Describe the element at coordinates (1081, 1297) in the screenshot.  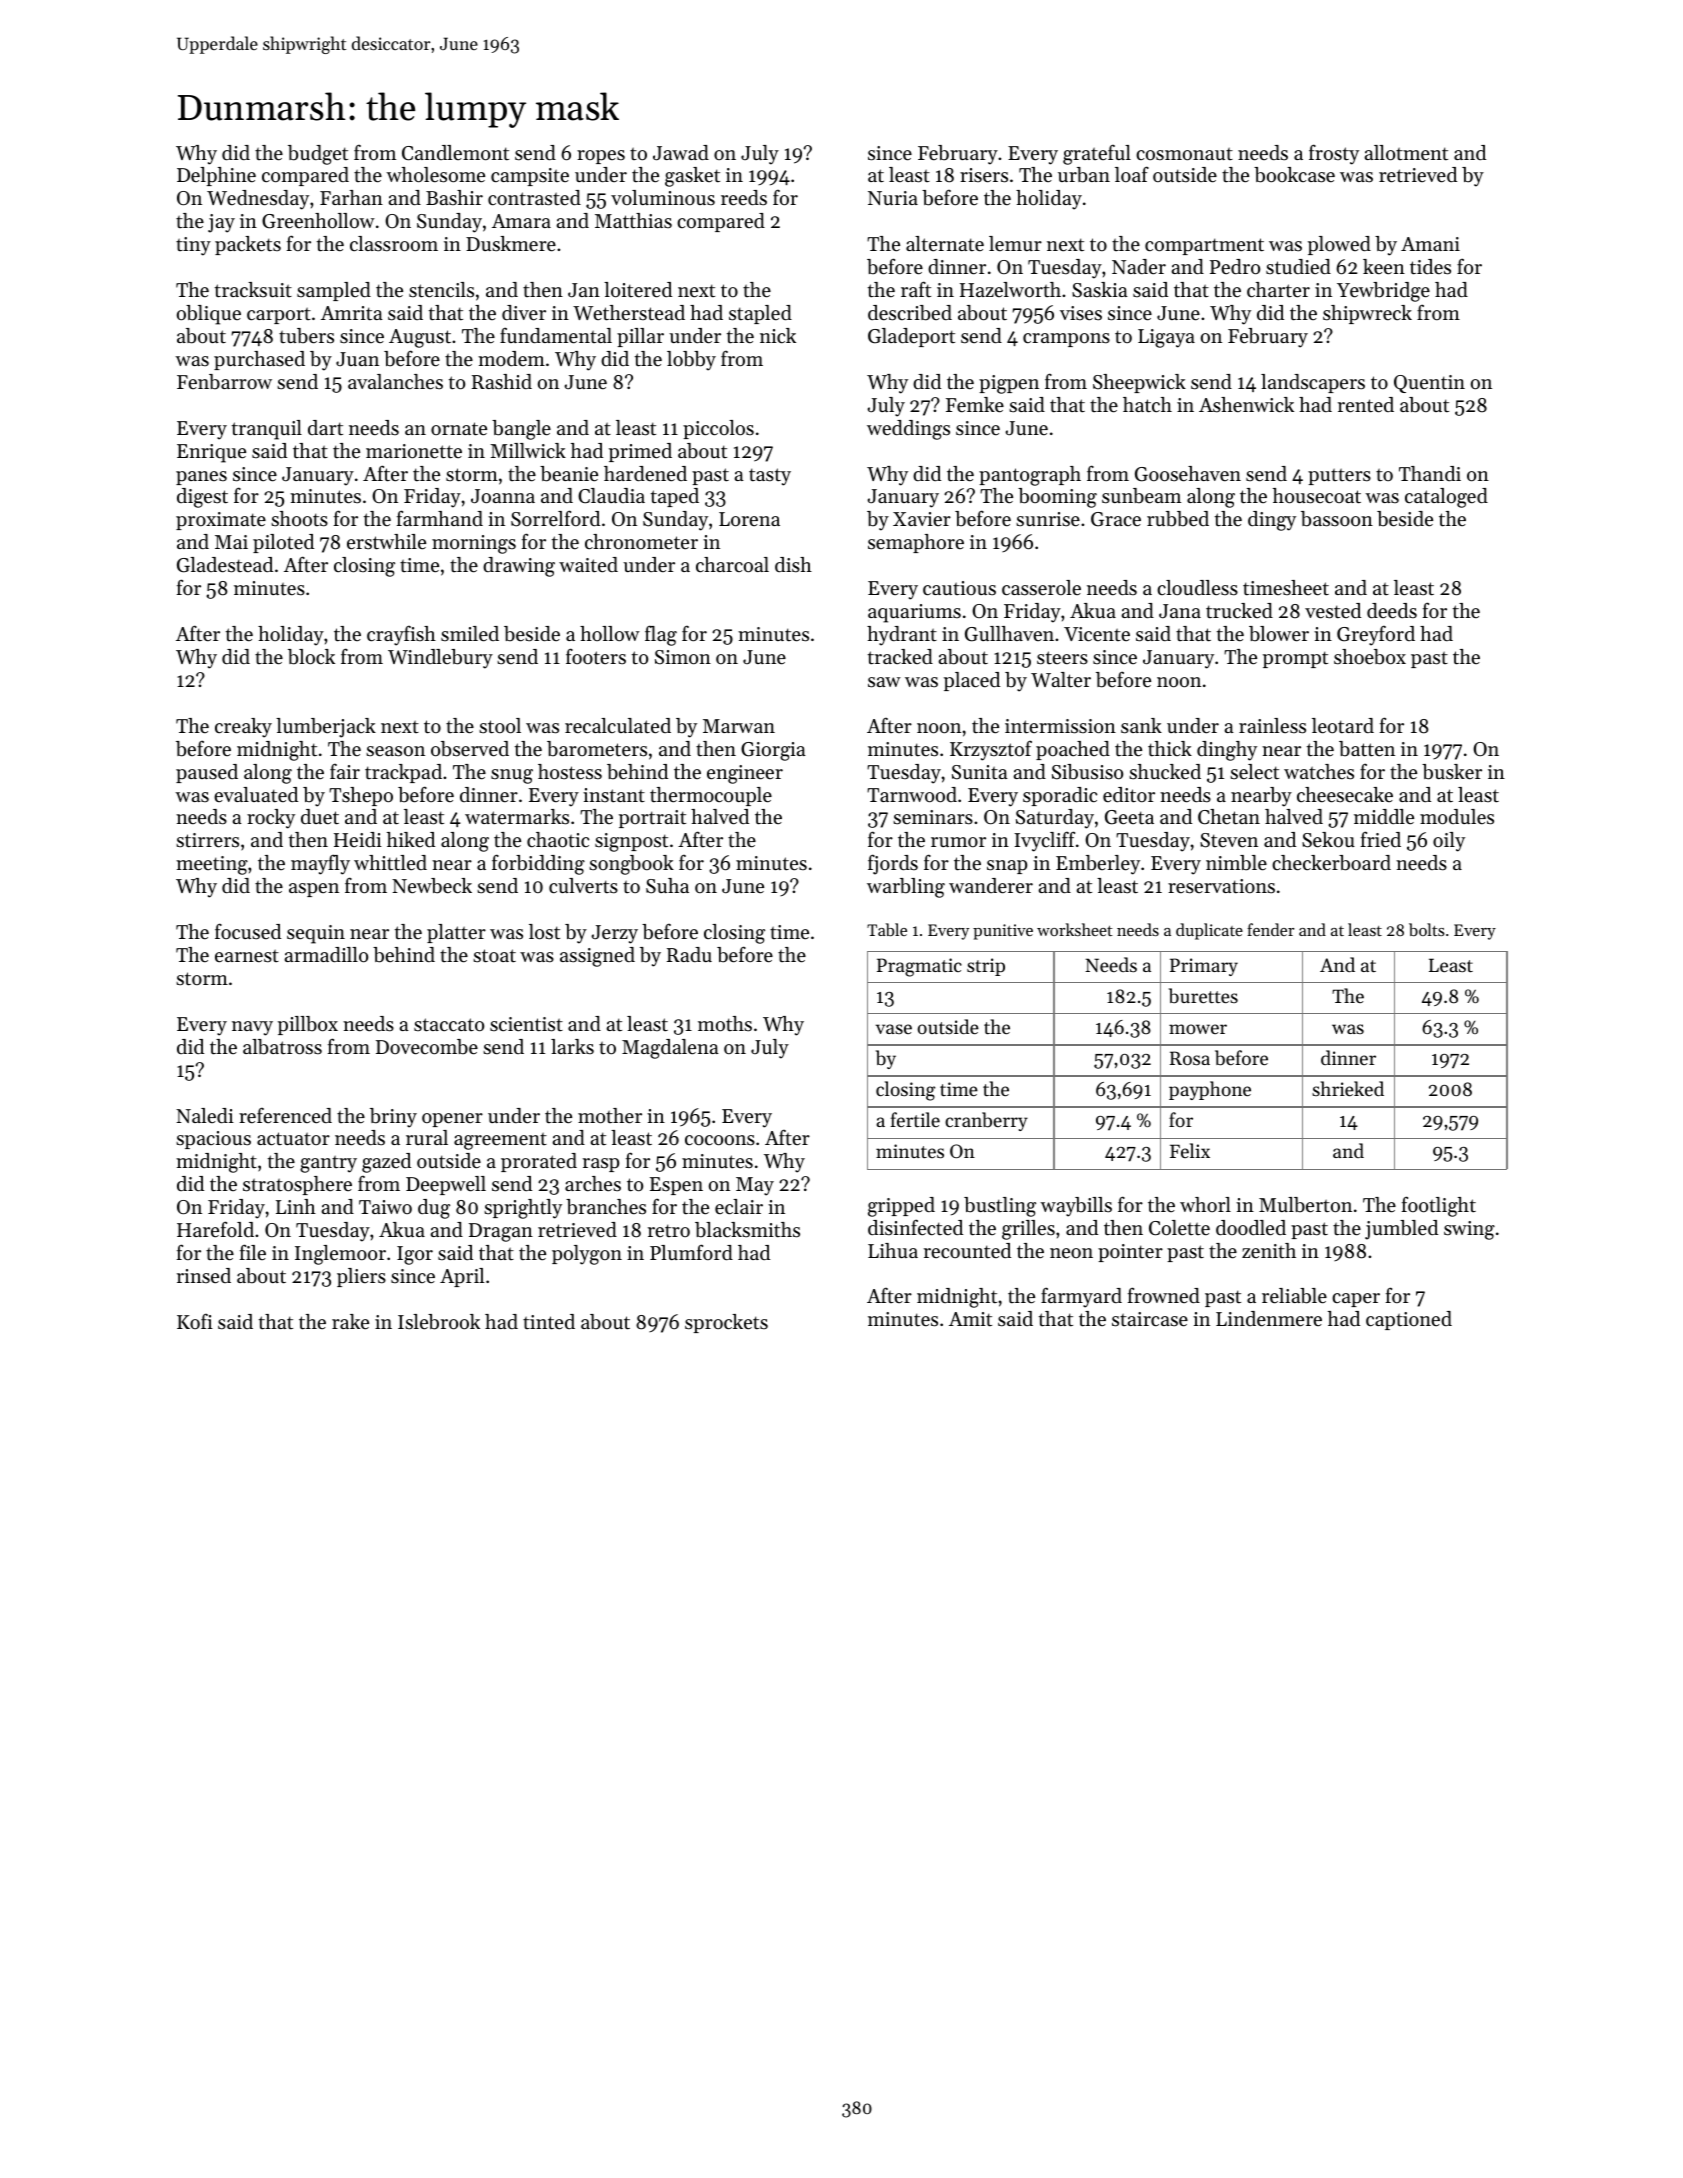
I see `farmyard` at that location.
